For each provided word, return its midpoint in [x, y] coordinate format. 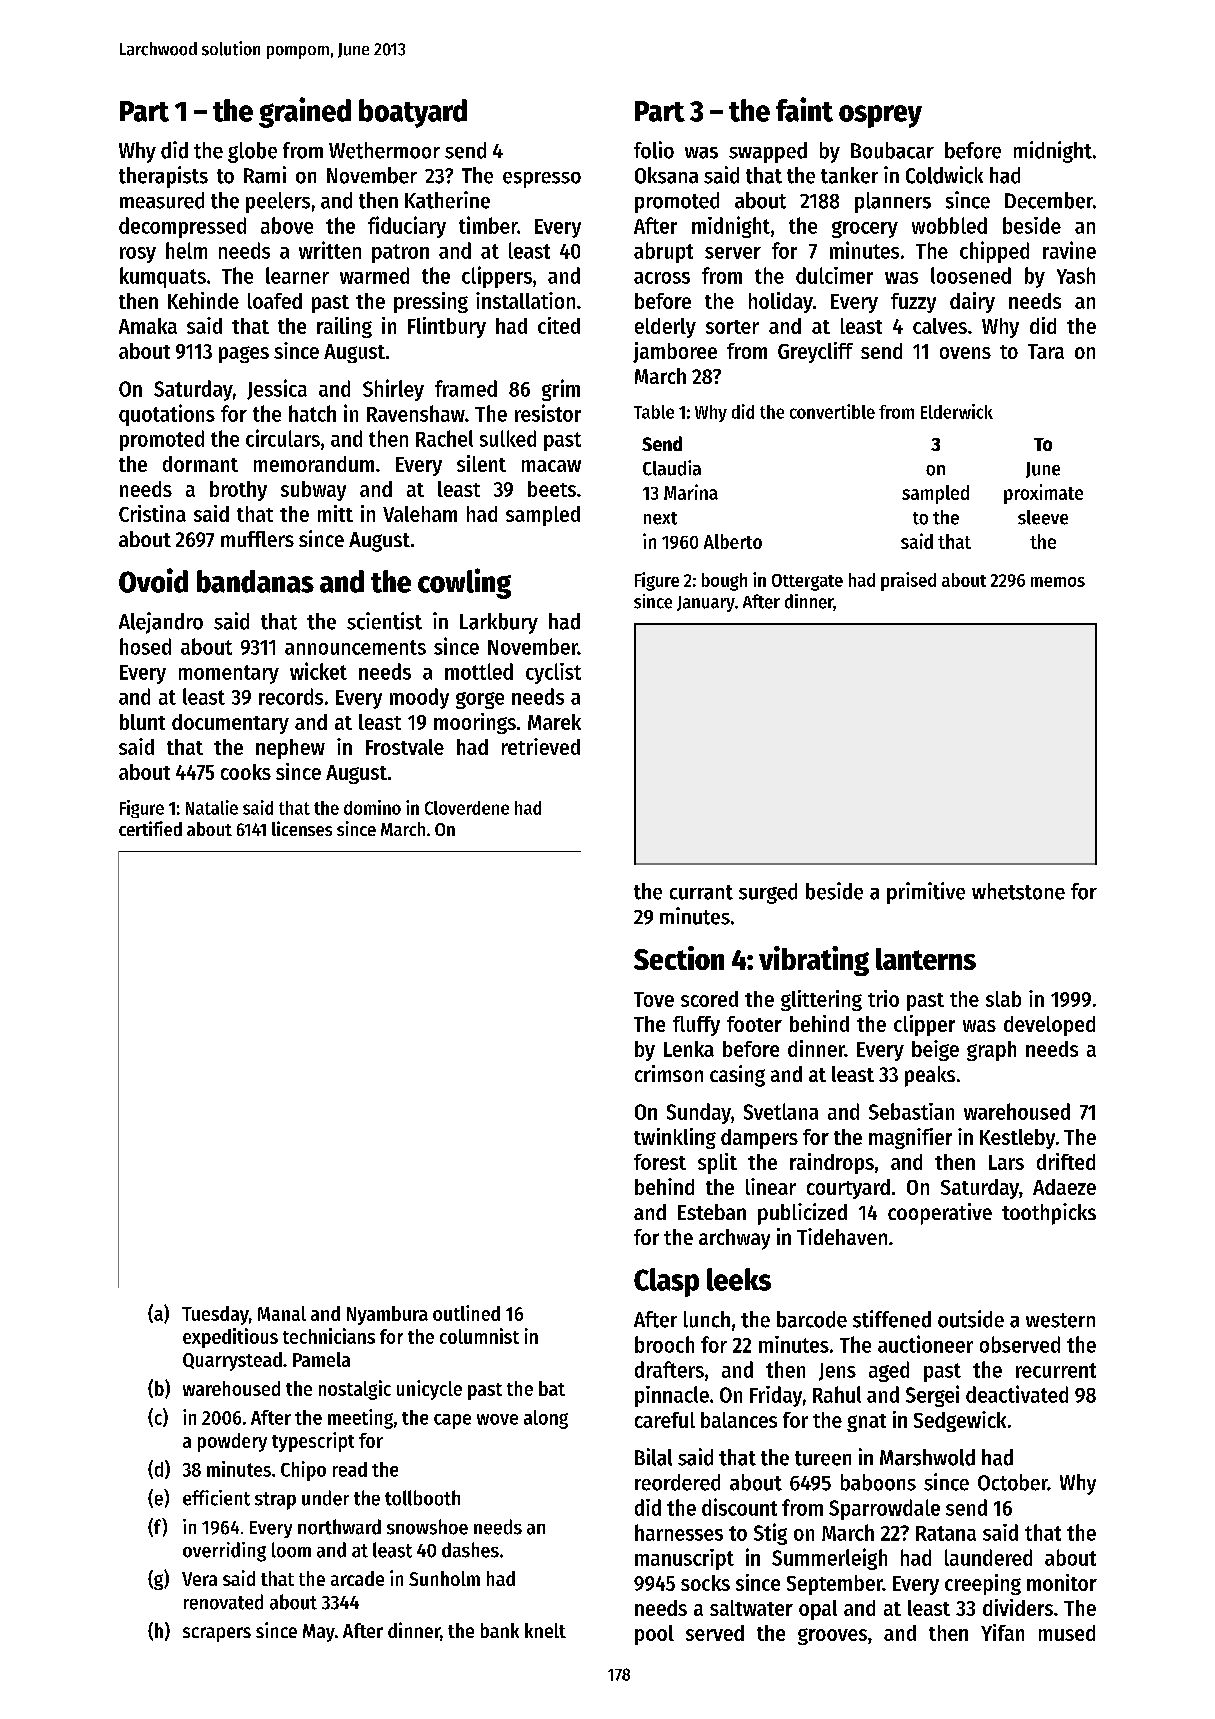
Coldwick [944, 175]
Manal [282, 1313]
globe [252, 152]
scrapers [217, 1634]
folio [654, 150]
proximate [1043, 494]
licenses [302, 828]
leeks [739, 1279]
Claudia [672, 468]
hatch [312, 413]
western [1060, 1320]
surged [768, 893]
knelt [545, 1630]
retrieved [541, 746]
